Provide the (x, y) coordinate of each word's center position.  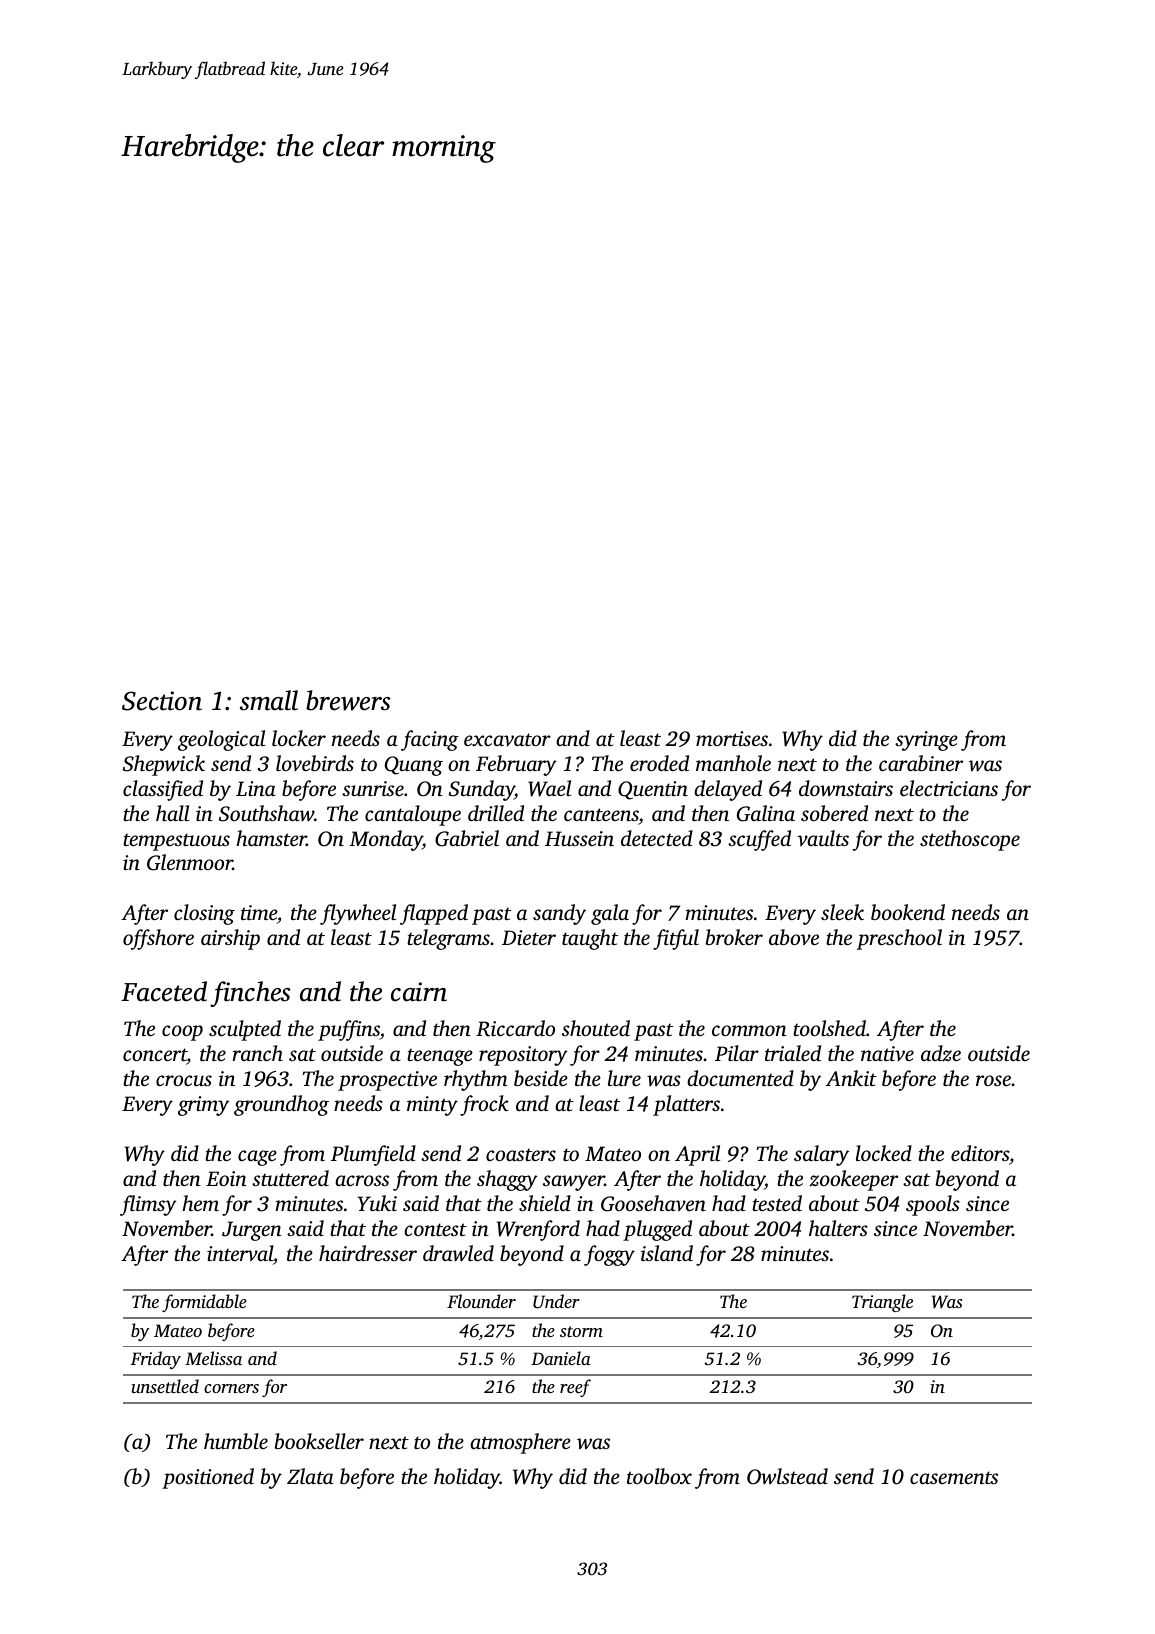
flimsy (148, 1205)
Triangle (882, 1303)
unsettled (165, 1386)
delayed (728, 790)
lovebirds (315, 763)
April (697, 1155)
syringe (926, 741)
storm (581, 1331)
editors (980, 1153)
